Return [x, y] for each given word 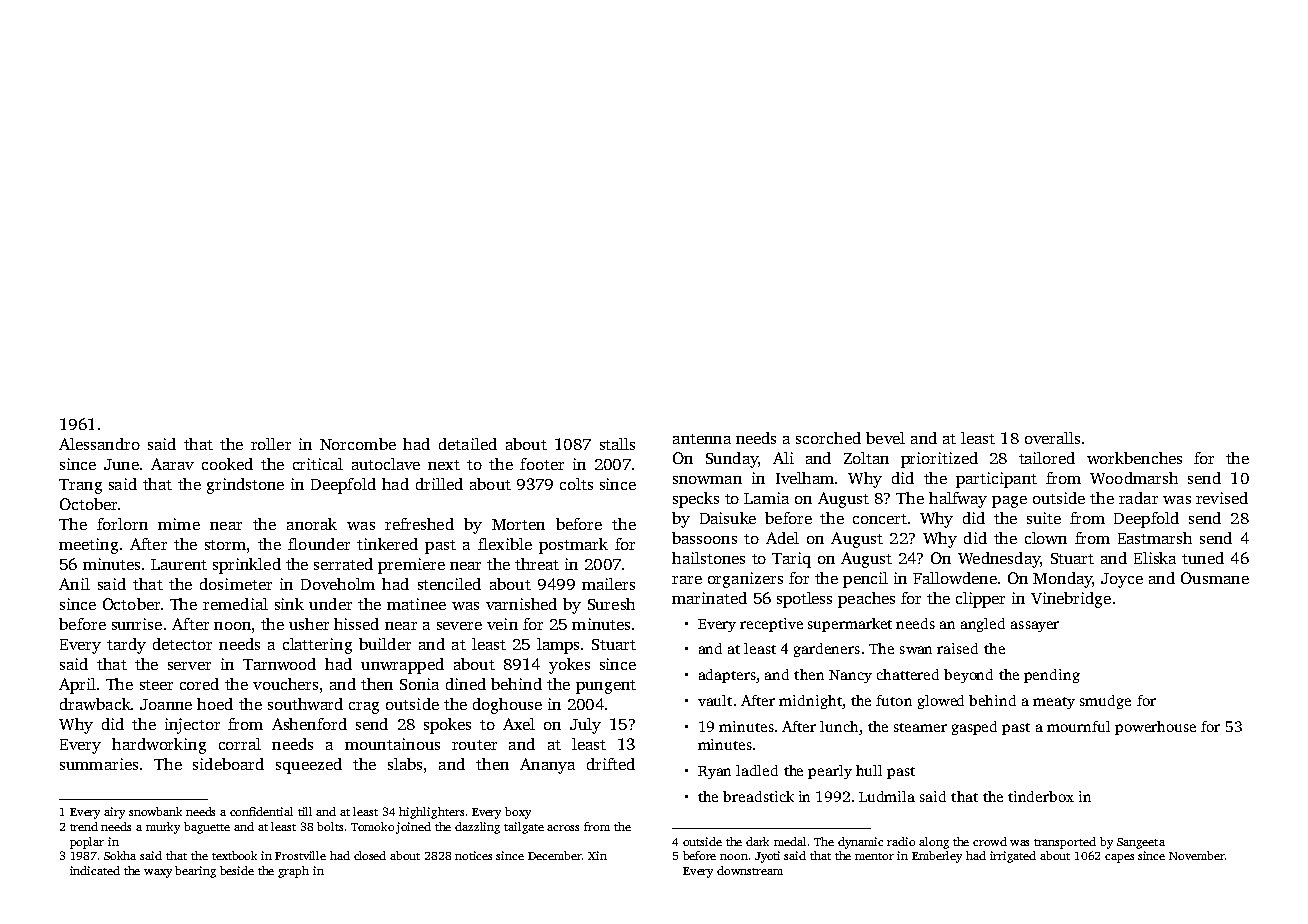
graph [293, 872]
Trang [80, 486]
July [585, 726]
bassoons [704, 538]
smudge [1105, 702]
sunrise [137, 624]
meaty [1054, 703]
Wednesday [999, 560]
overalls [1052, 438]
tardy [126, 646]
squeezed [309, 766]
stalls [617, 444]
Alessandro [99, 444]
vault [715, 700]
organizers [745, 580]
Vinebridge [1071, 600]
